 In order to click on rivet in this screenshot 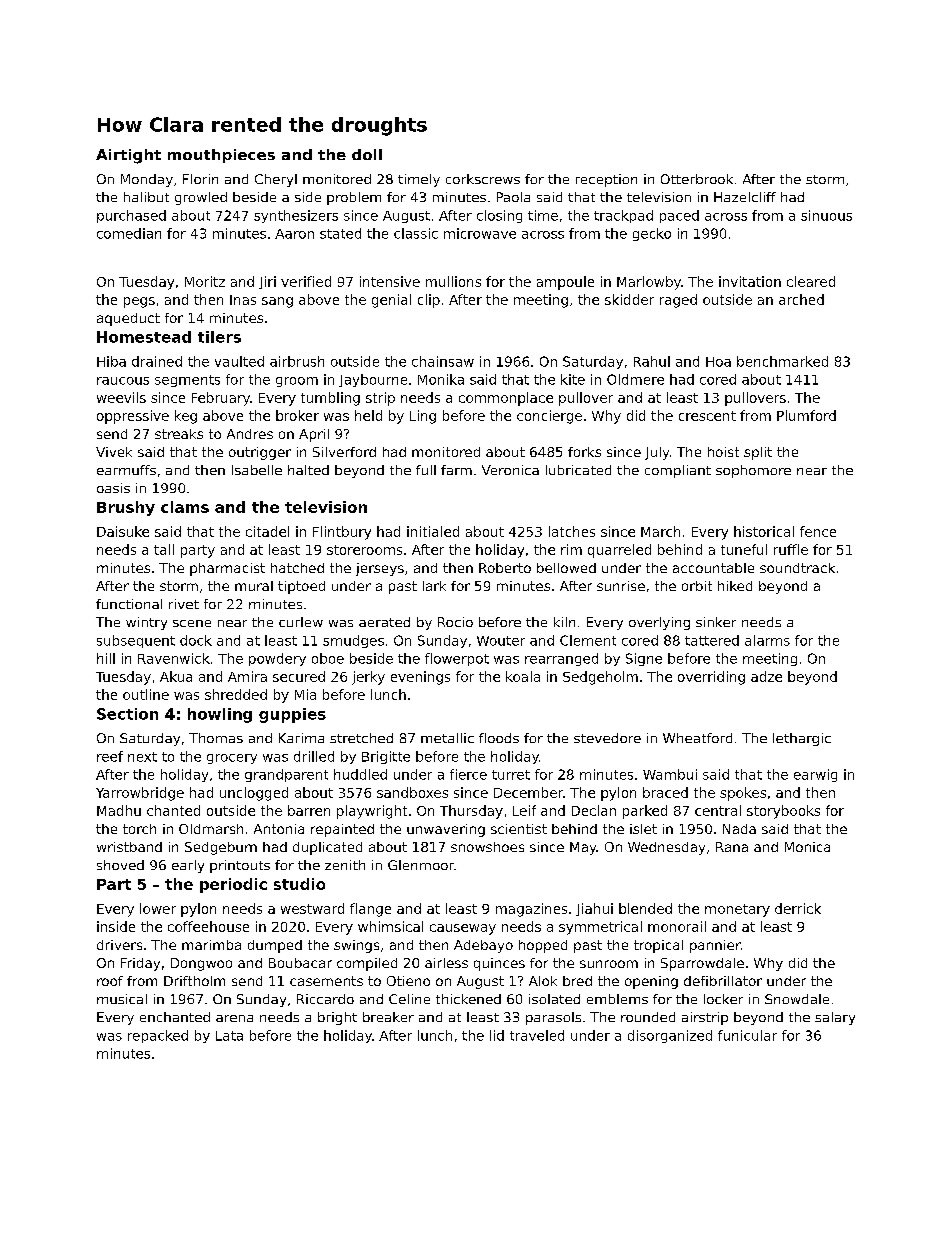, I will do `click(184, 604)`.
